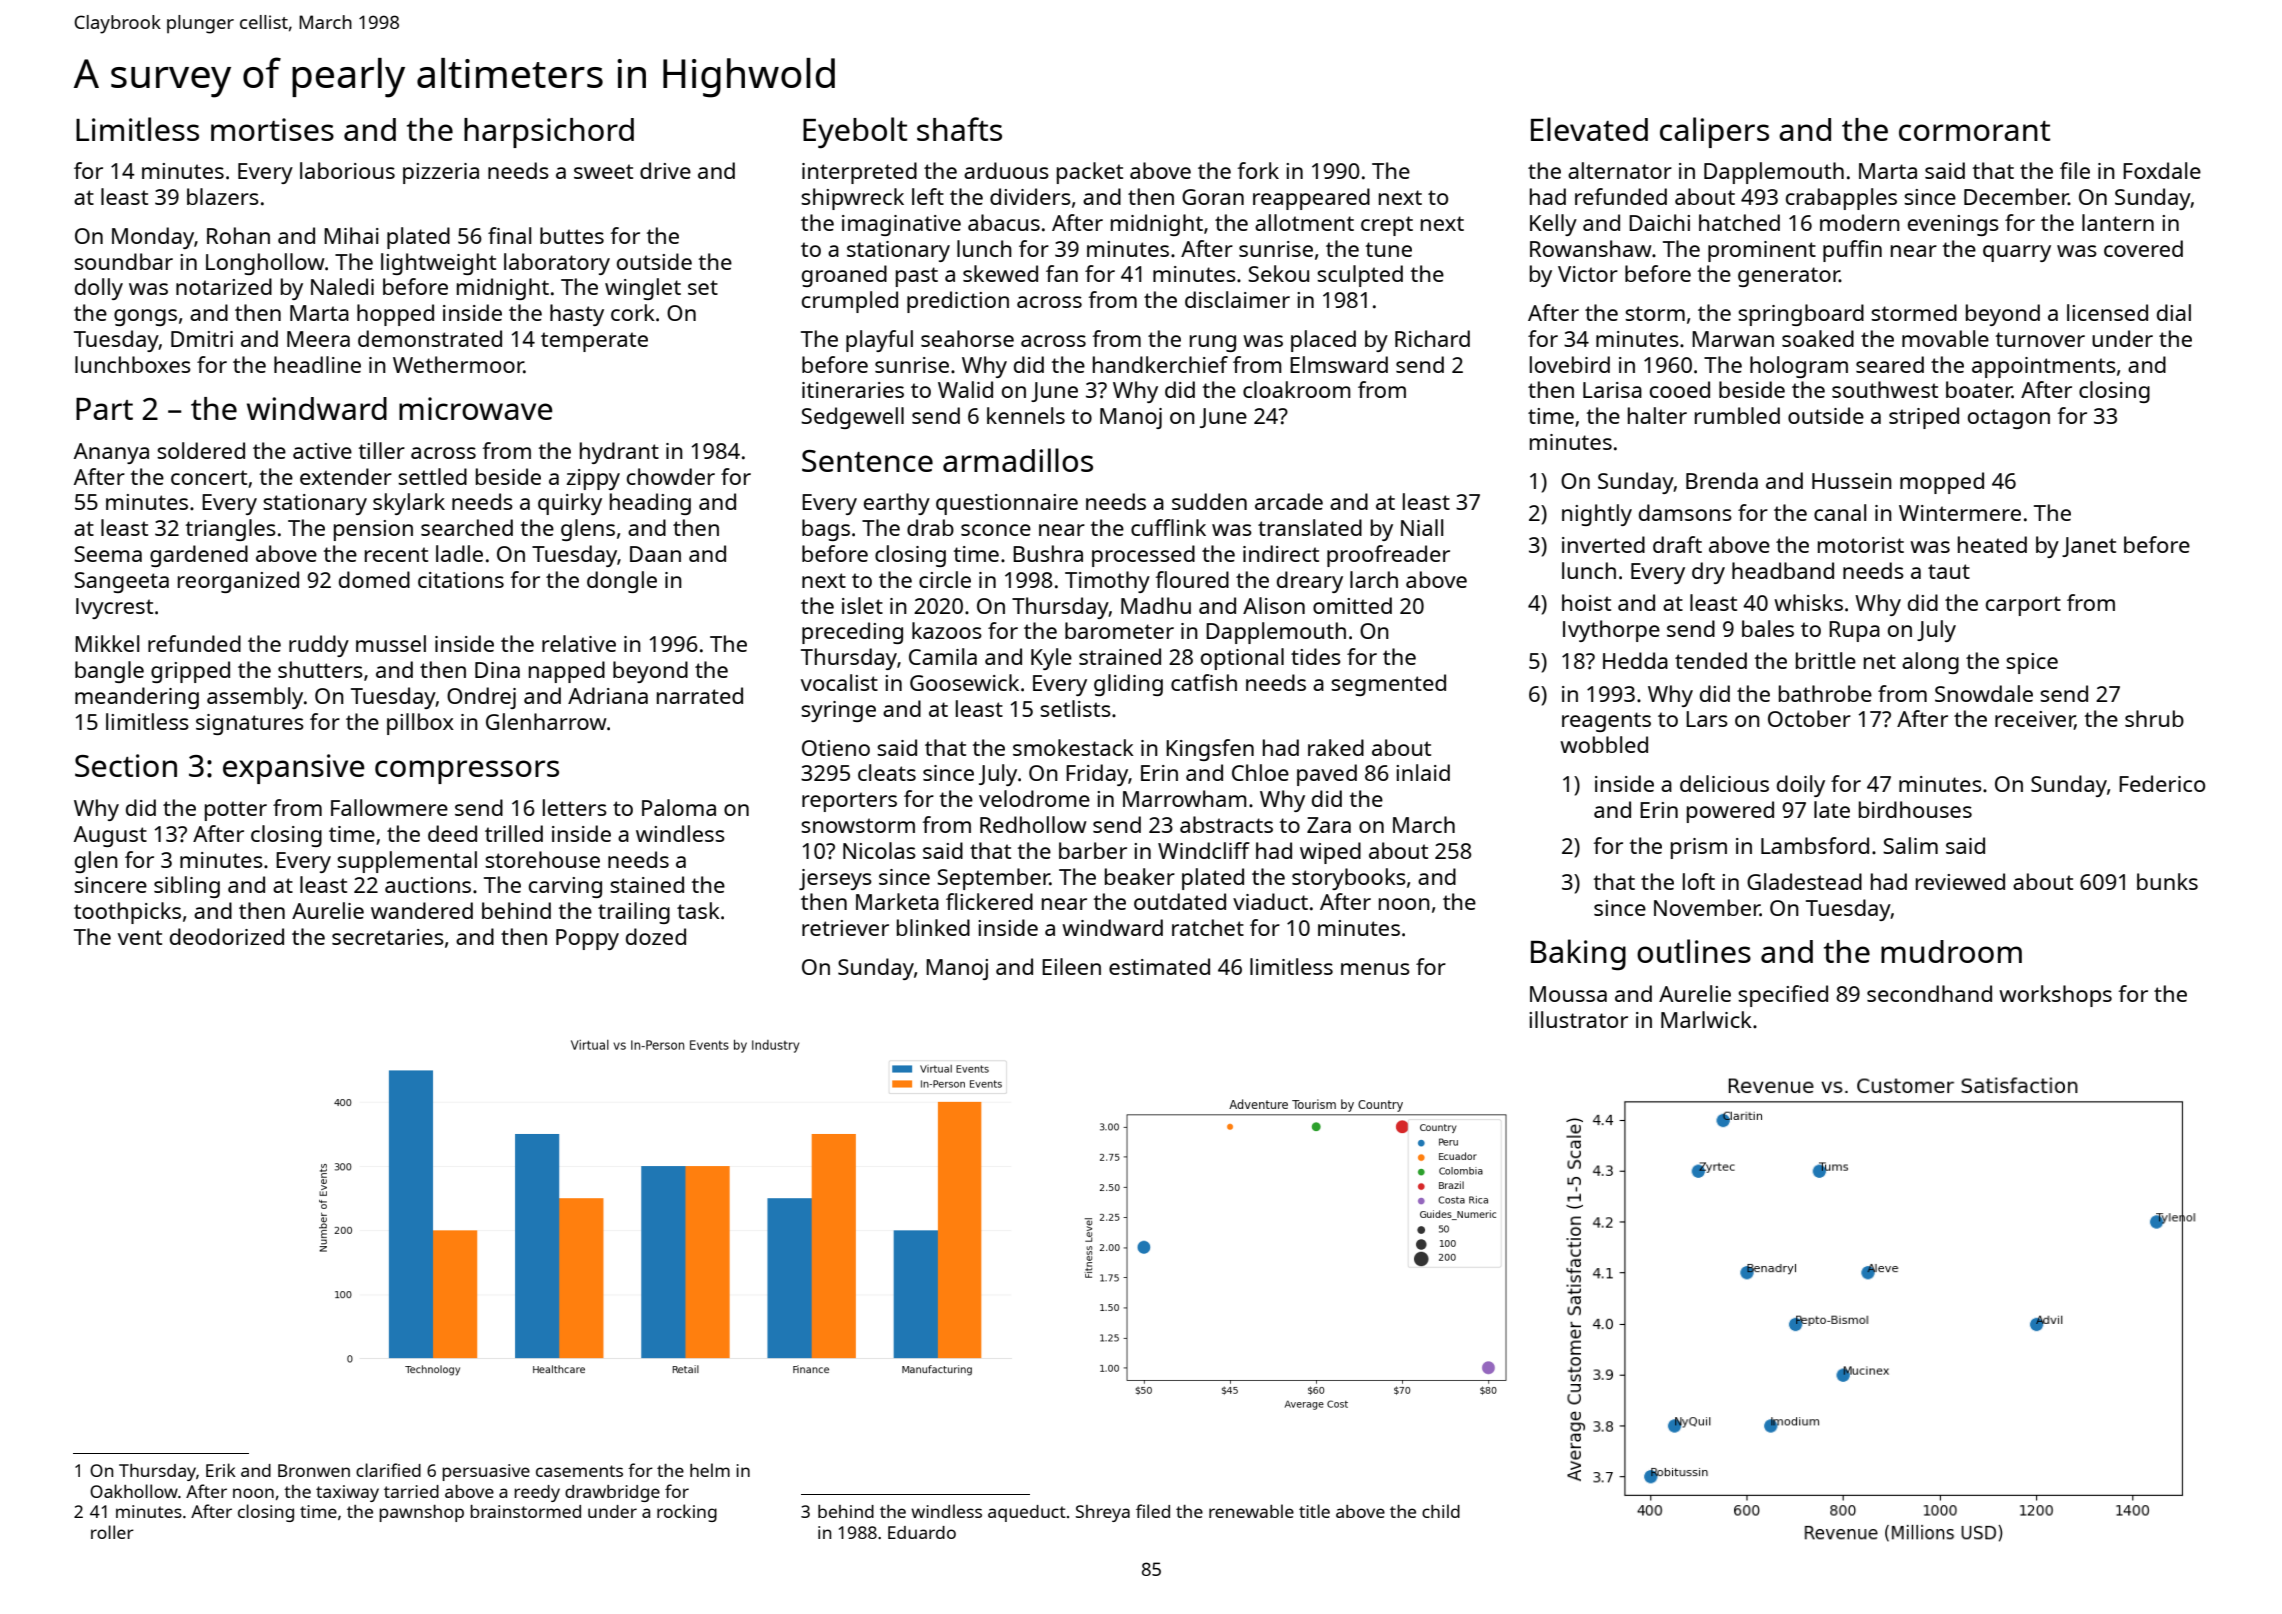 The width and height of the document is (2282, 1614). I want to click on mortises, so click(272, 129).
